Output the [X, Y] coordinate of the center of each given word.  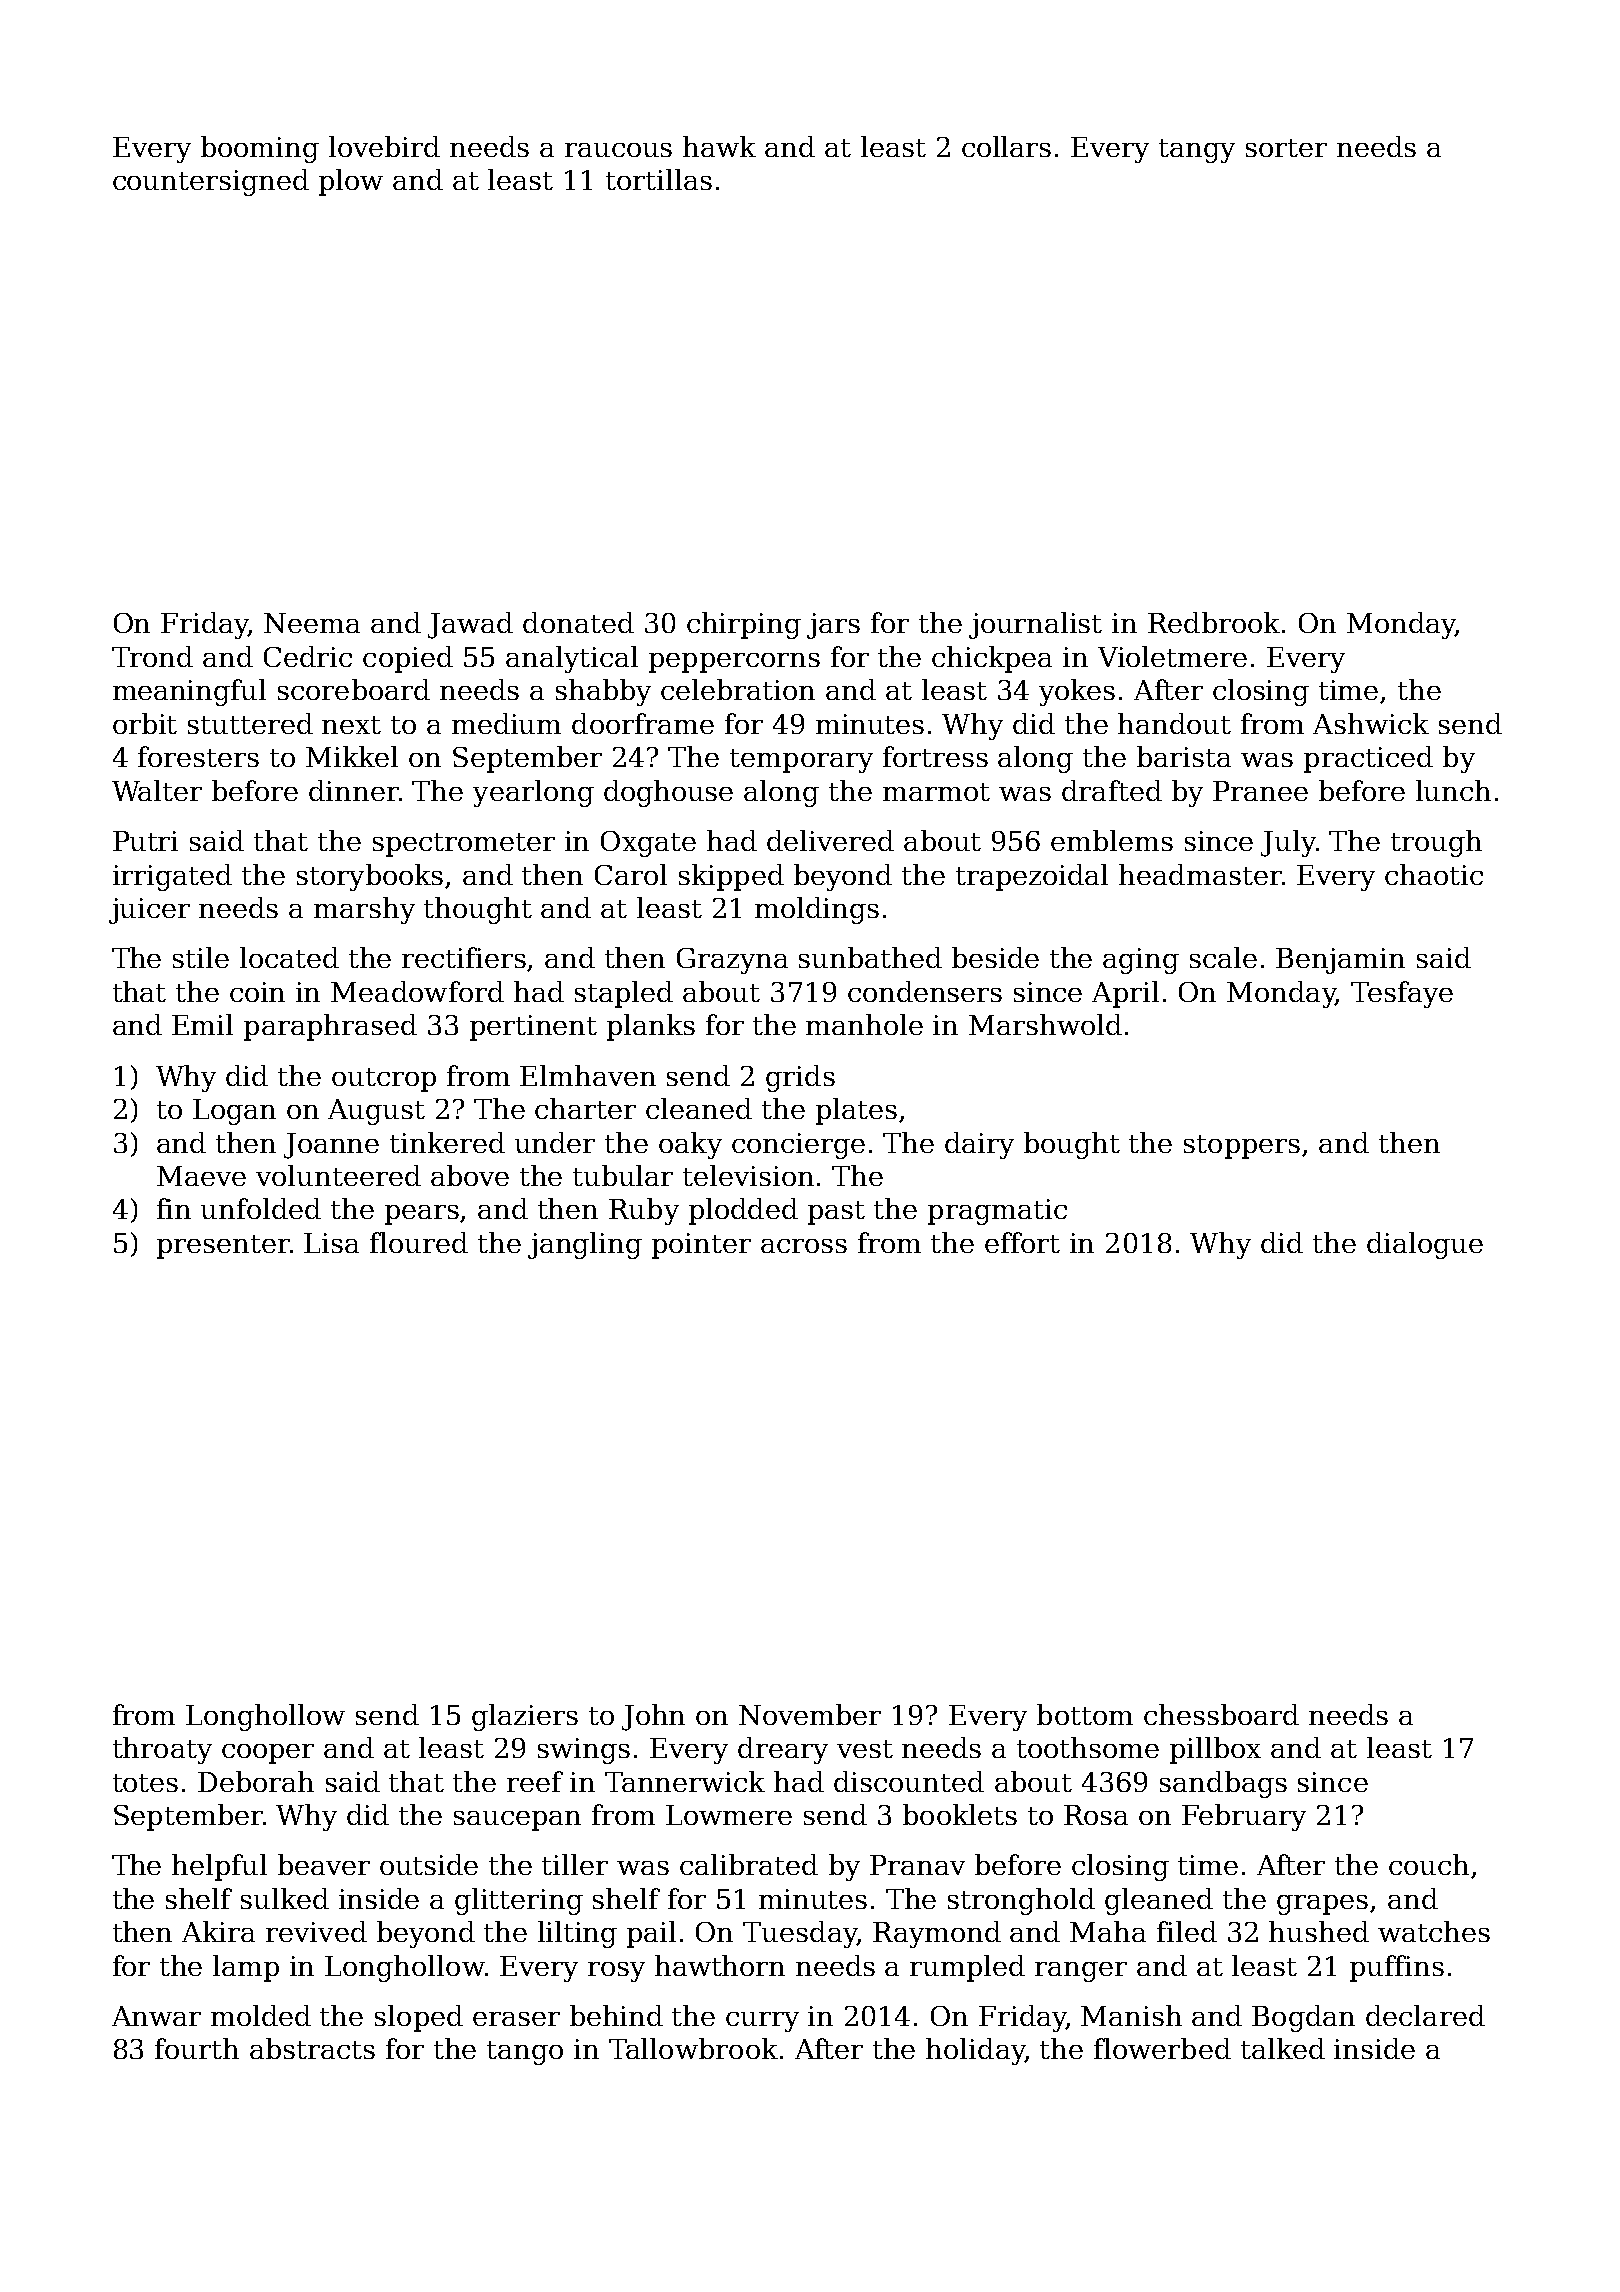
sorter [1286, 148]
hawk [719, 146]
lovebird [384, 146]
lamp [246, 1968]
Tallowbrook [693, 2048]
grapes [1322, 1905]
